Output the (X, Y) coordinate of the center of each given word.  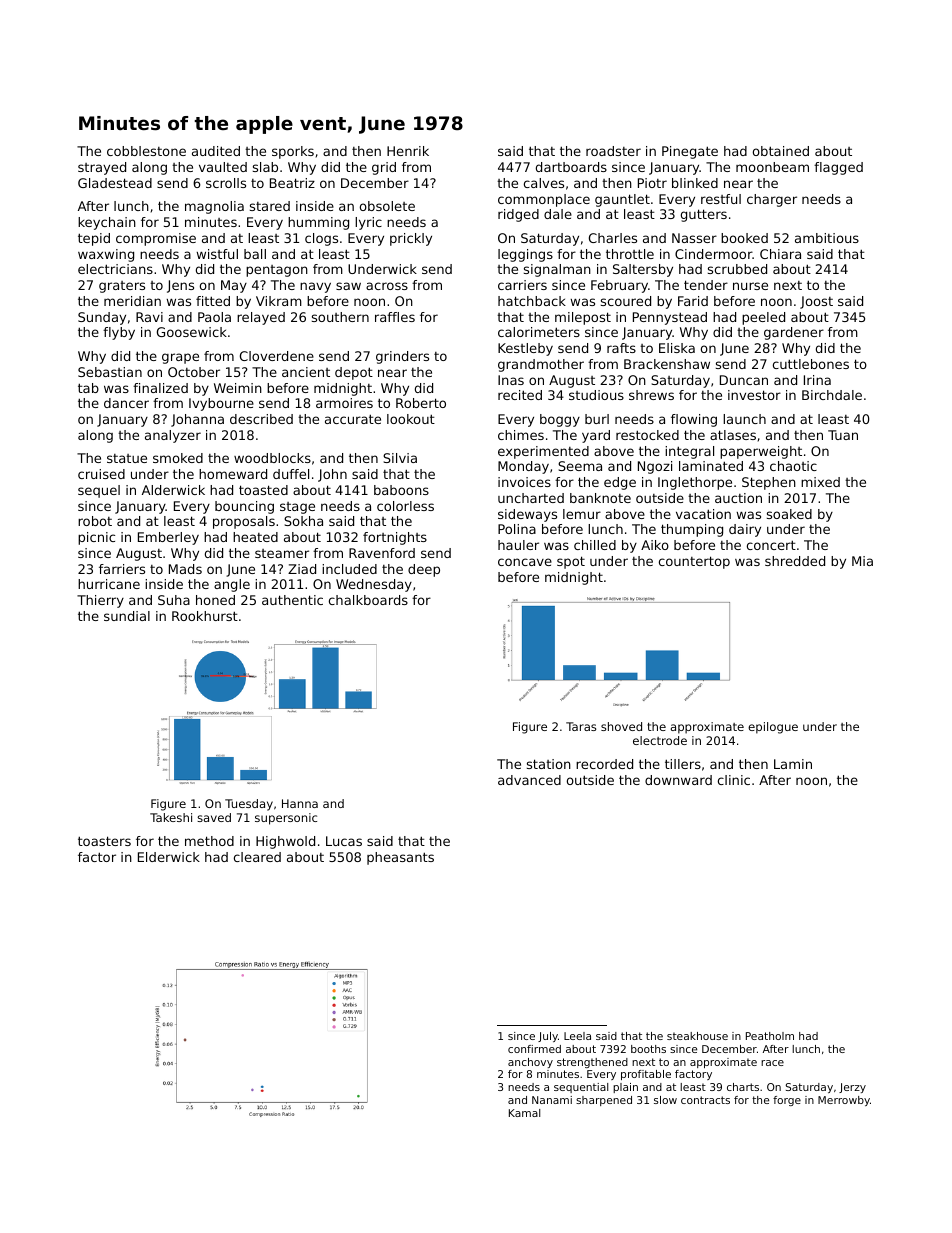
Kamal (524, 1113)
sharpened (604, 1101)
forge (787, 1101)
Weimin (238, 388)
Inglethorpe (695, 483)
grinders (402, 357)
